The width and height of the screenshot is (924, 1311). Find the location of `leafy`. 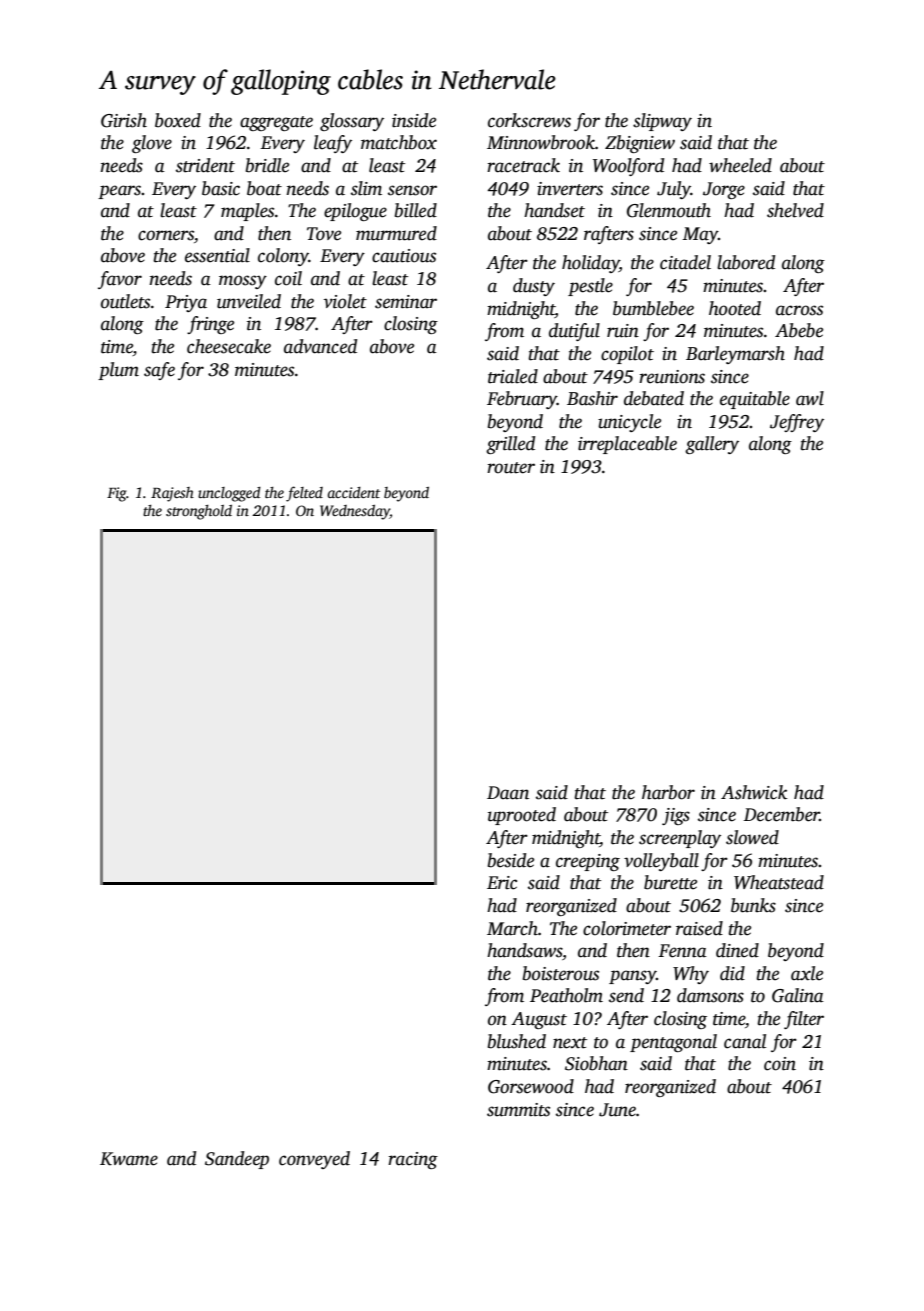

leafy is located at coordinates (333, 144).
